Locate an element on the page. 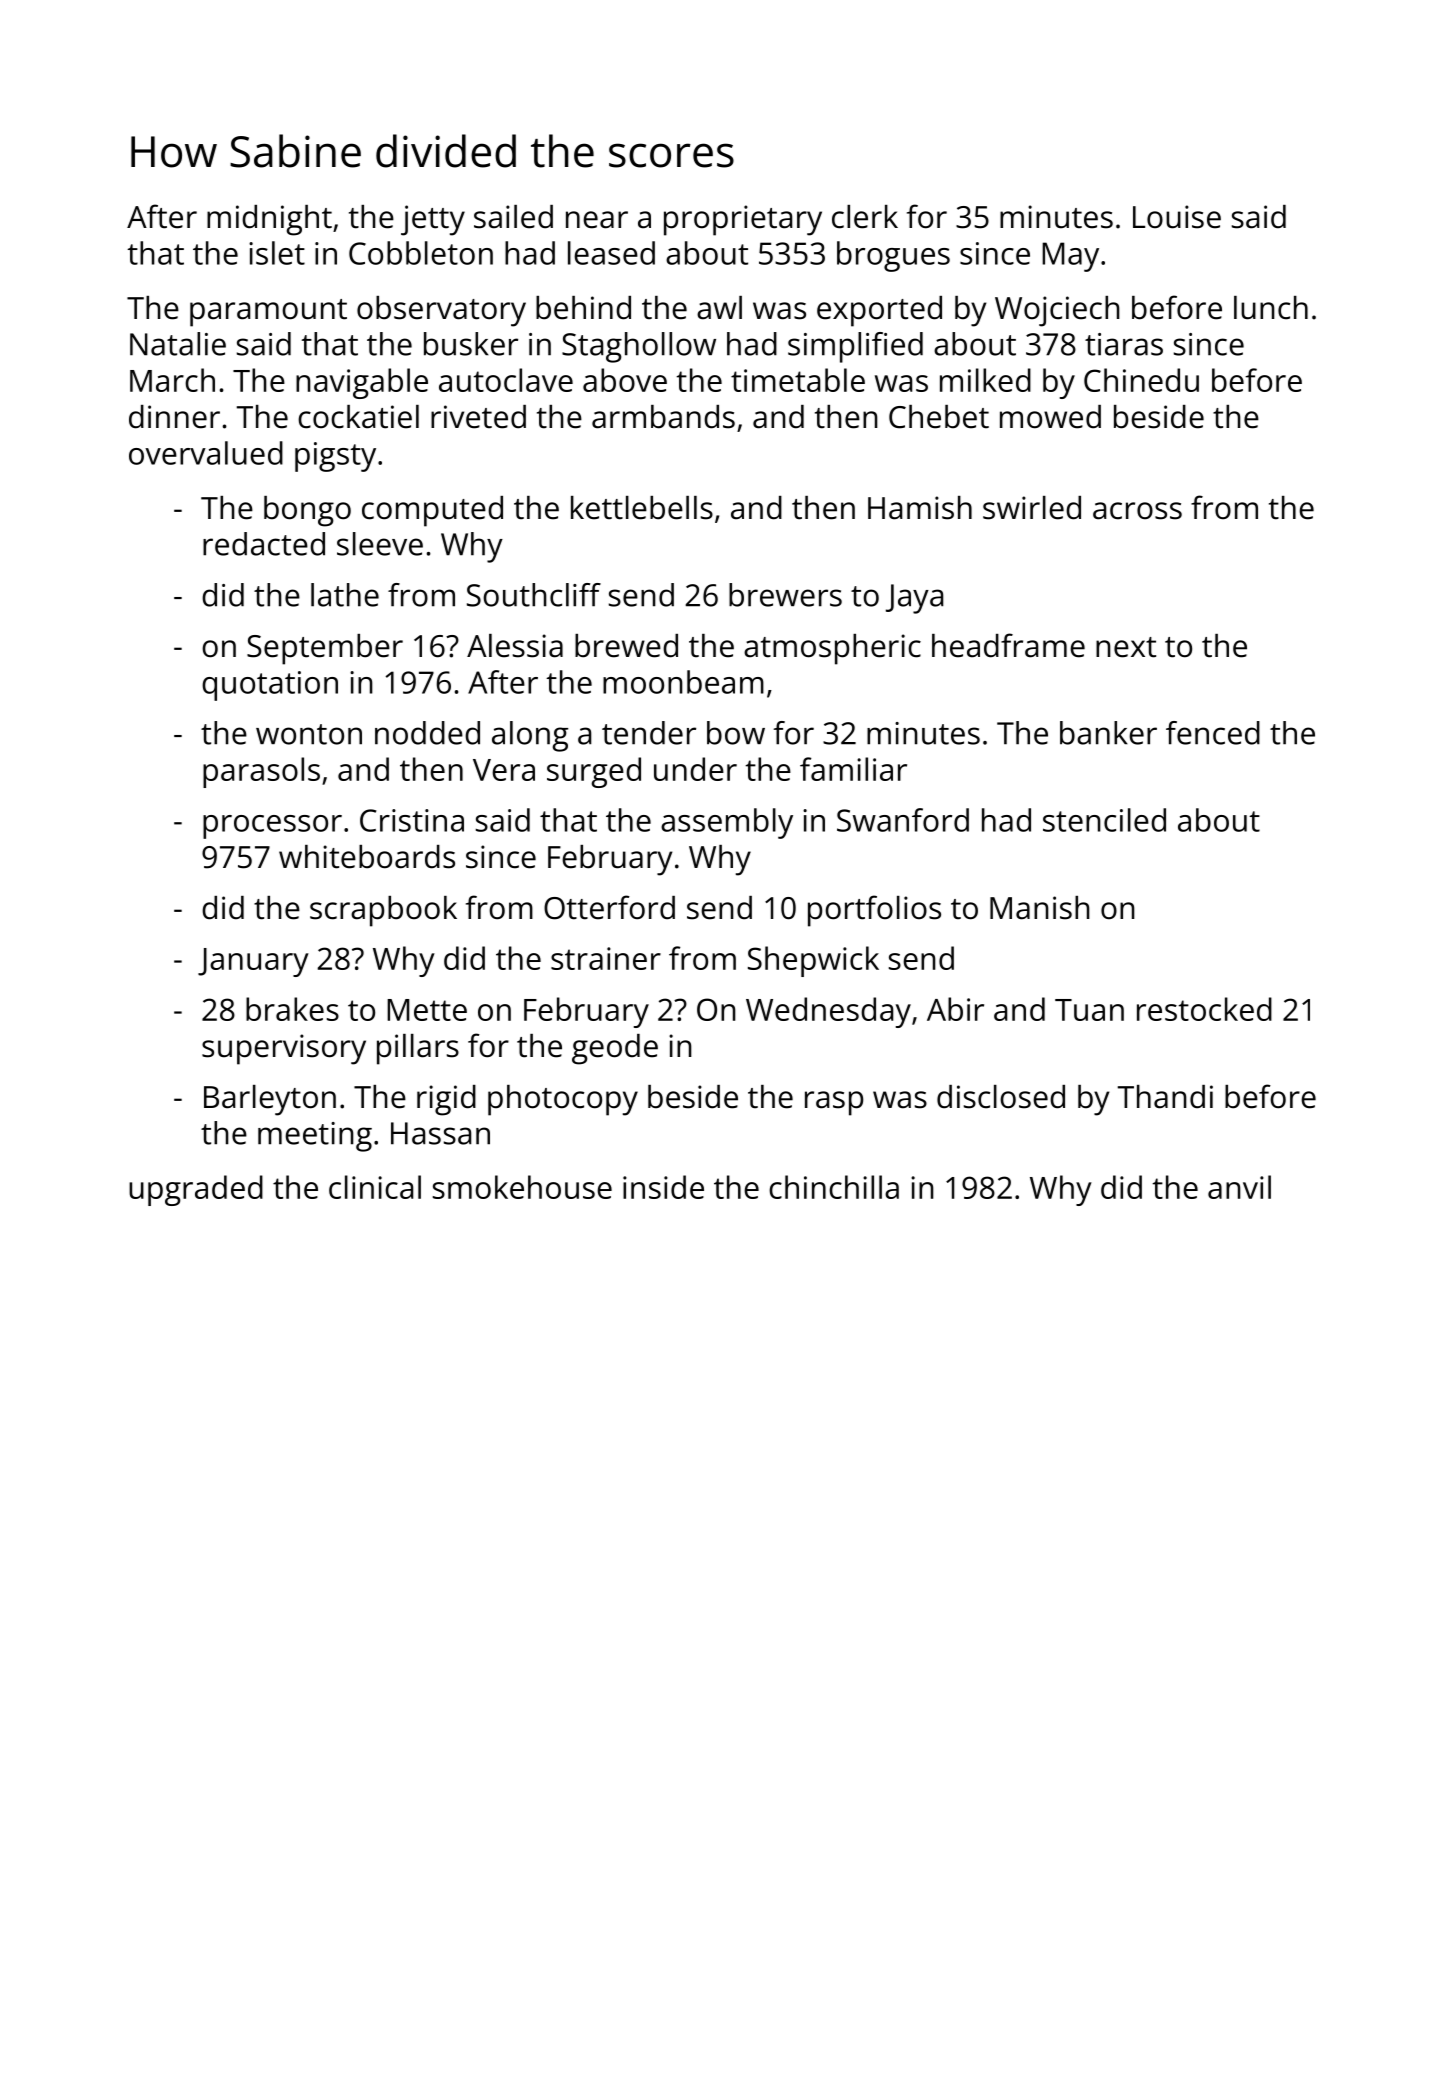  across is located at coordinates (1137, 511).
